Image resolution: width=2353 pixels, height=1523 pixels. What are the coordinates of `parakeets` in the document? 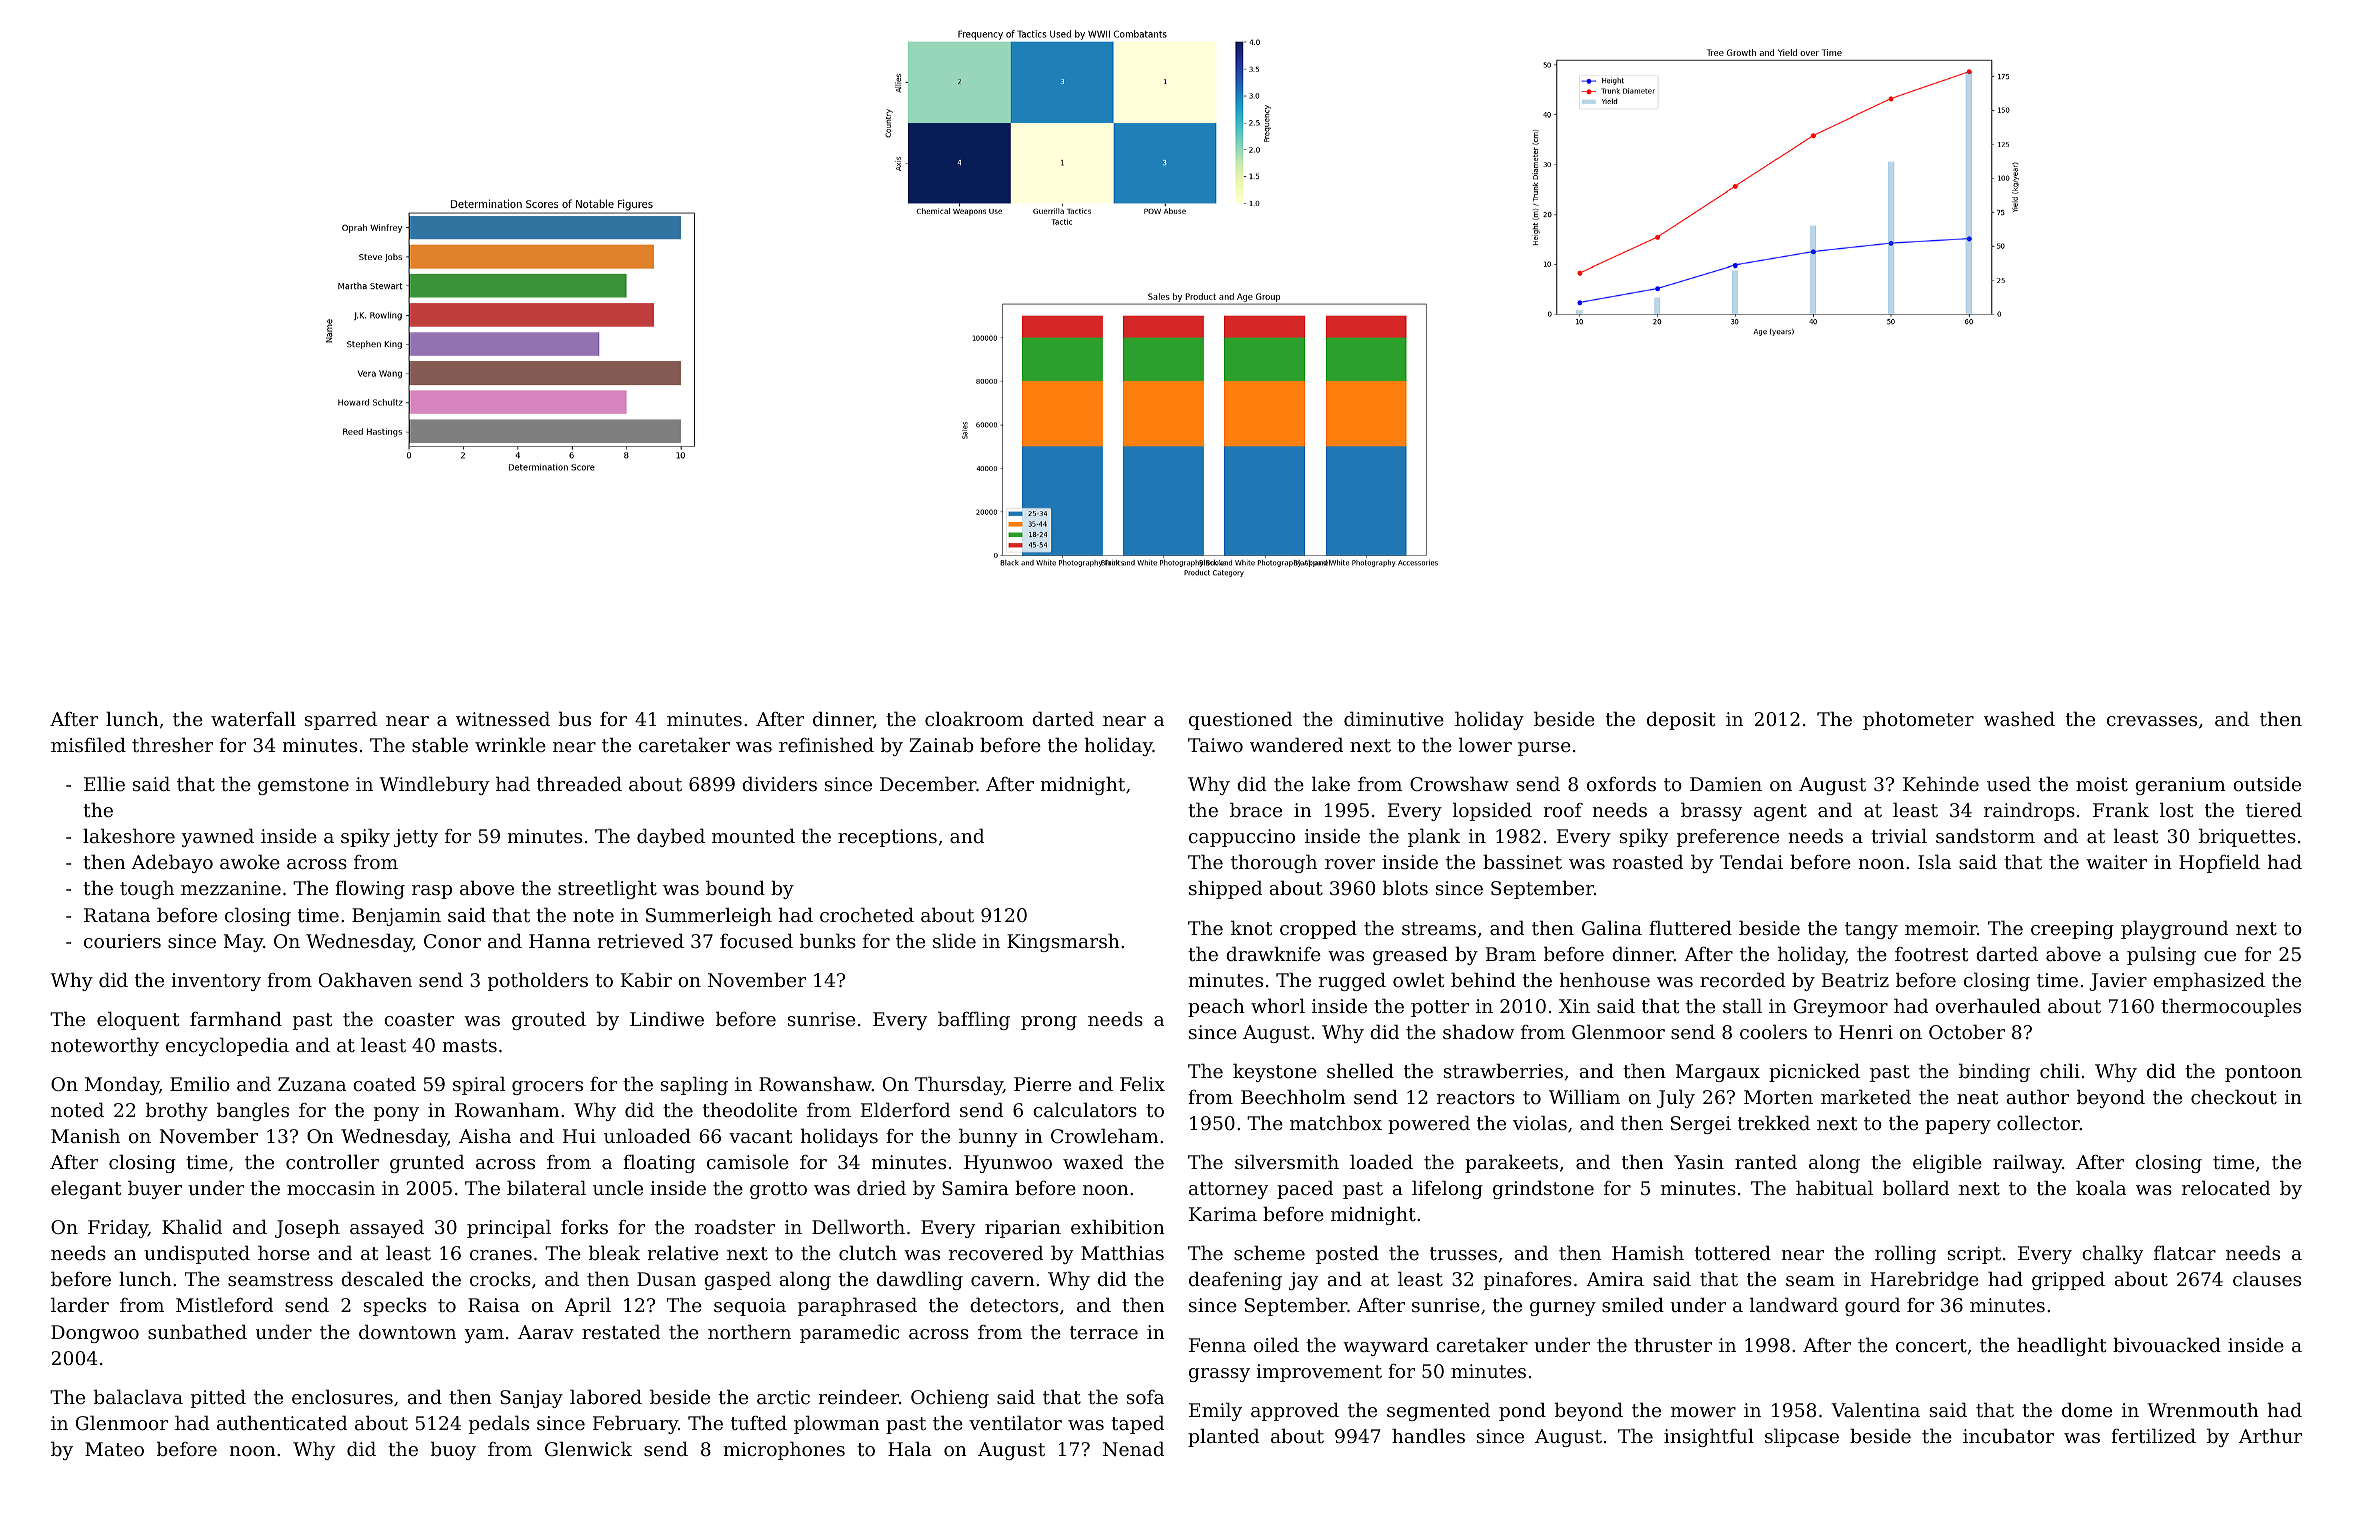 It's located at (1511, 1163).
